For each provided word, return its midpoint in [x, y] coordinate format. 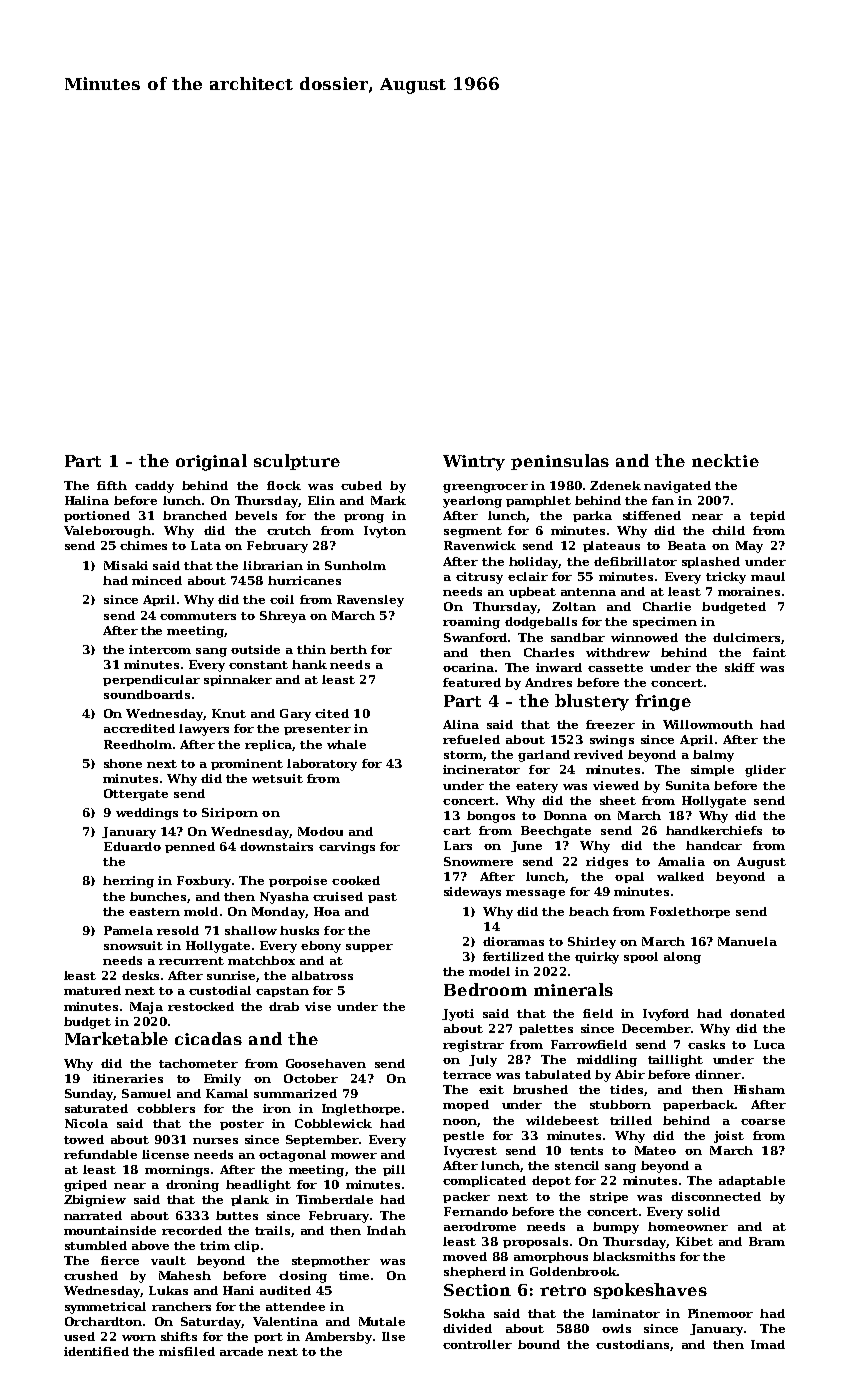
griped [85, 1186]
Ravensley [370, 601]
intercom [160, 649]
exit [491, 1089]
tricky [726, 578]
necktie [725, 460]
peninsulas [560, 462]
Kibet [694, 1241]
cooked [356, 880]
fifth [112, 485]
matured [92, 990]
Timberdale [334, 1199]
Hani [238, 1290]
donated [757, 1013]
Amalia [681, 861]
